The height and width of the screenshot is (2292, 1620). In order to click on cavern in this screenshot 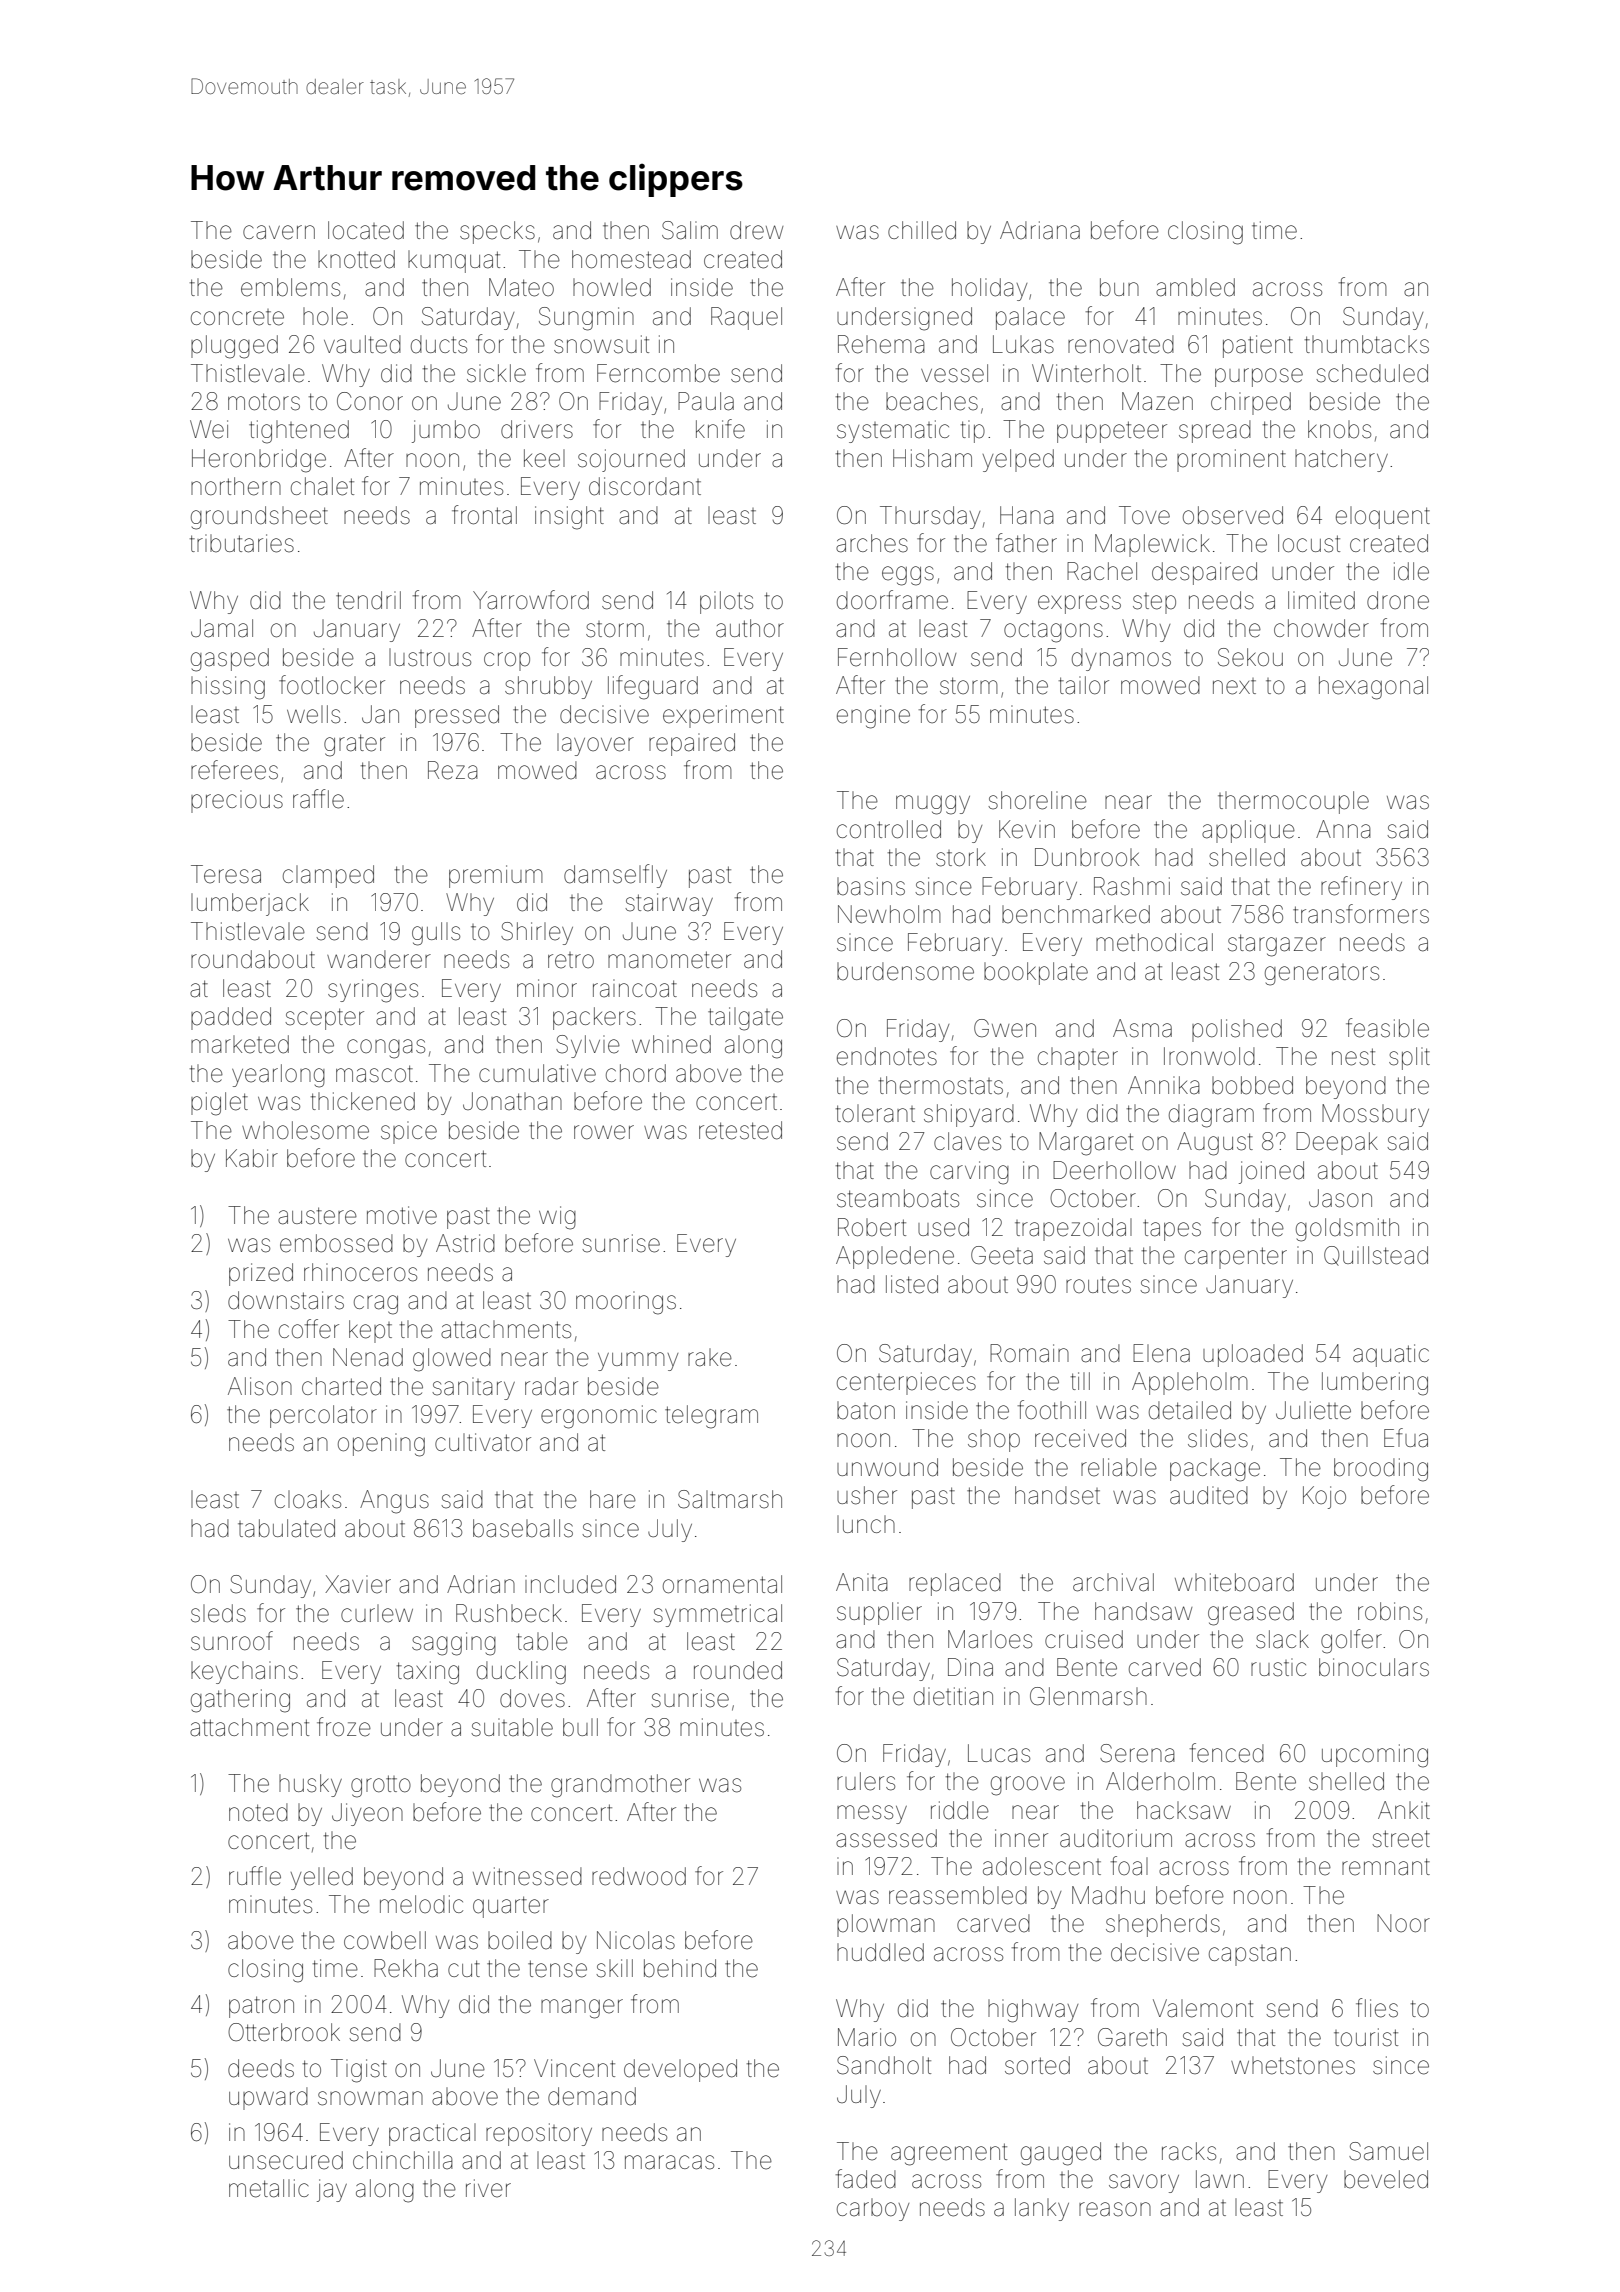, I will do `click(279, 232)`.
